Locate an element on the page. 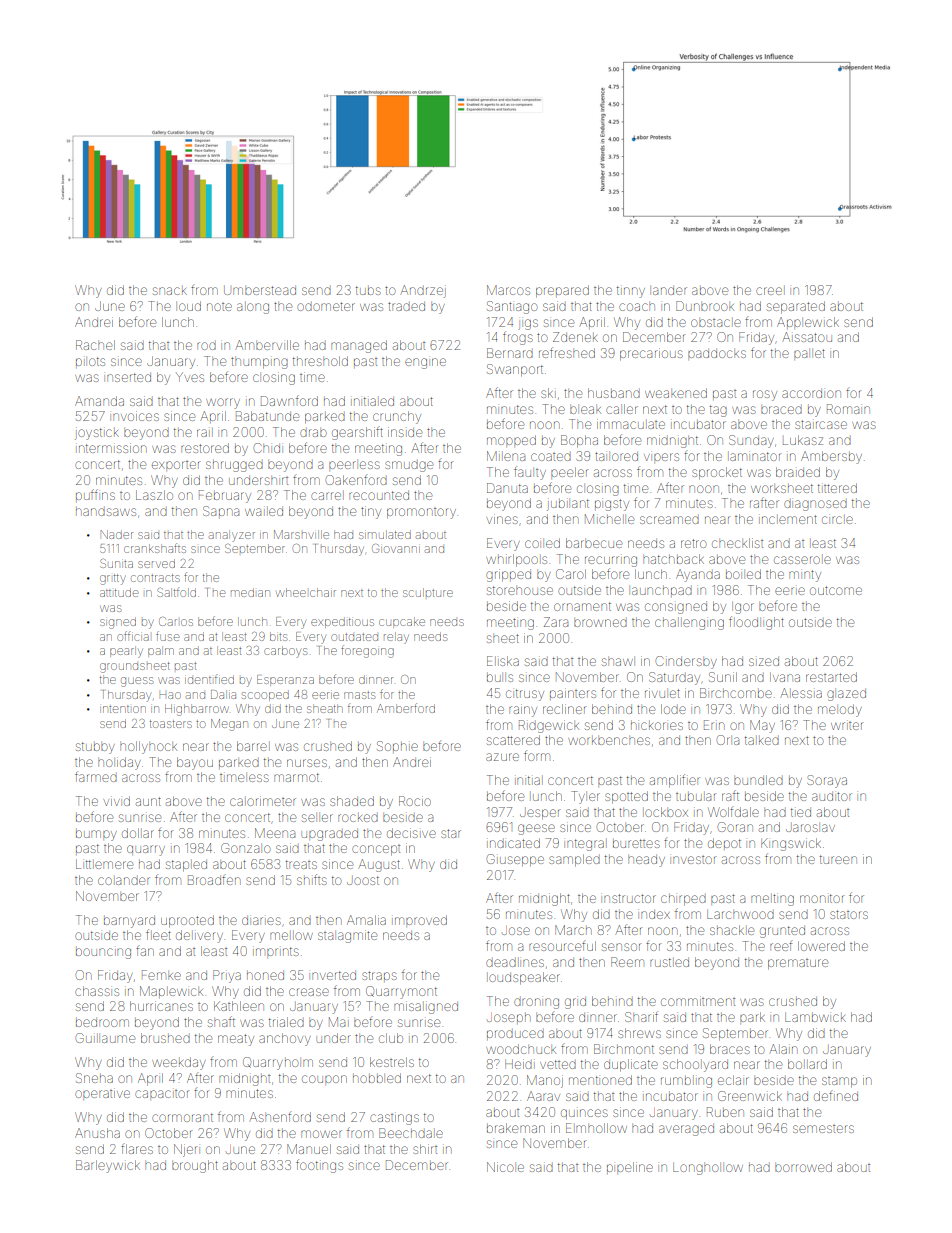 This image has height=1233, width=952. resourceful is located at coordinates (562, 946).
